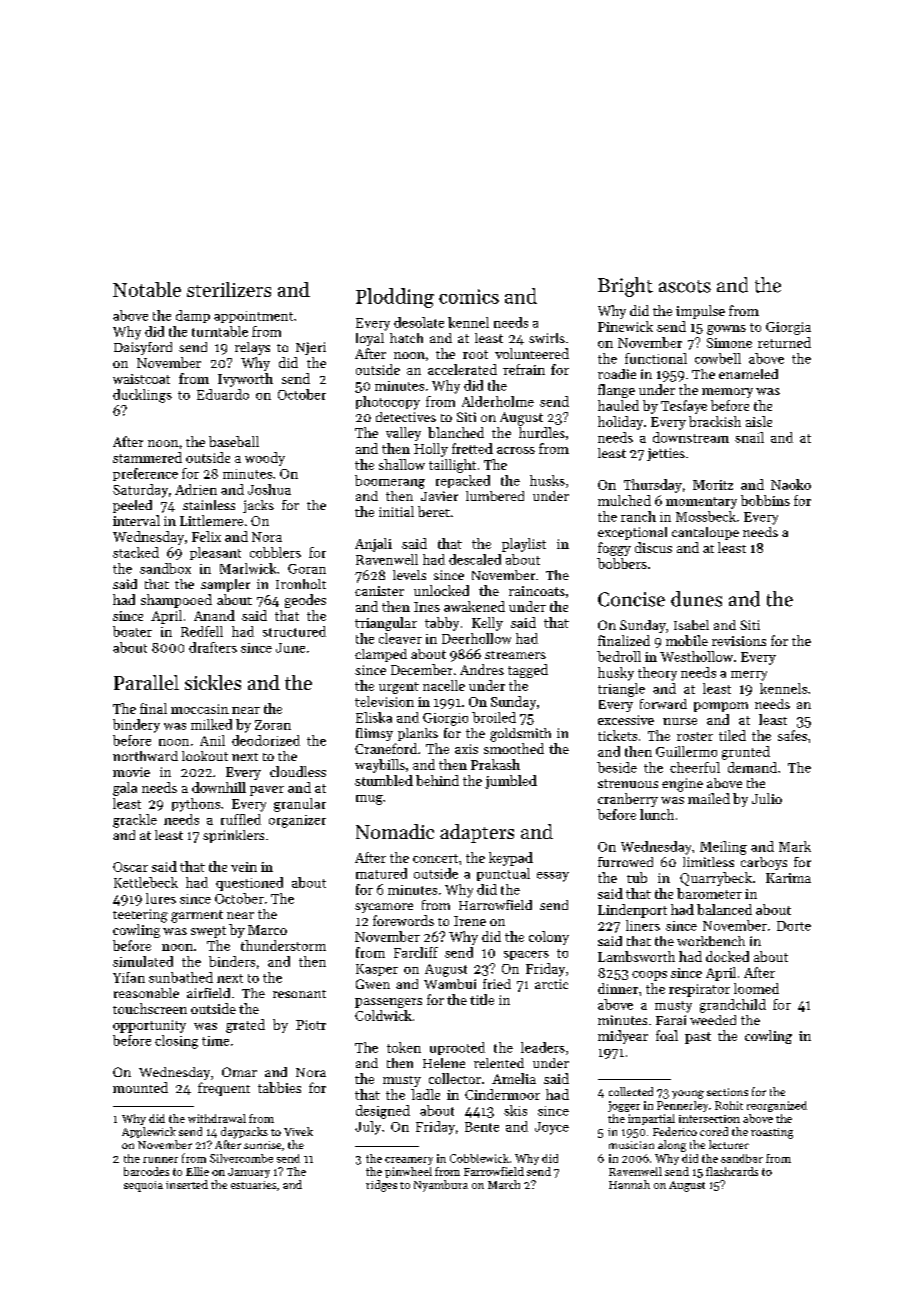 The width and height of the screenshot is (924, 1308). I want to click on peeled, so click(132, 506).
